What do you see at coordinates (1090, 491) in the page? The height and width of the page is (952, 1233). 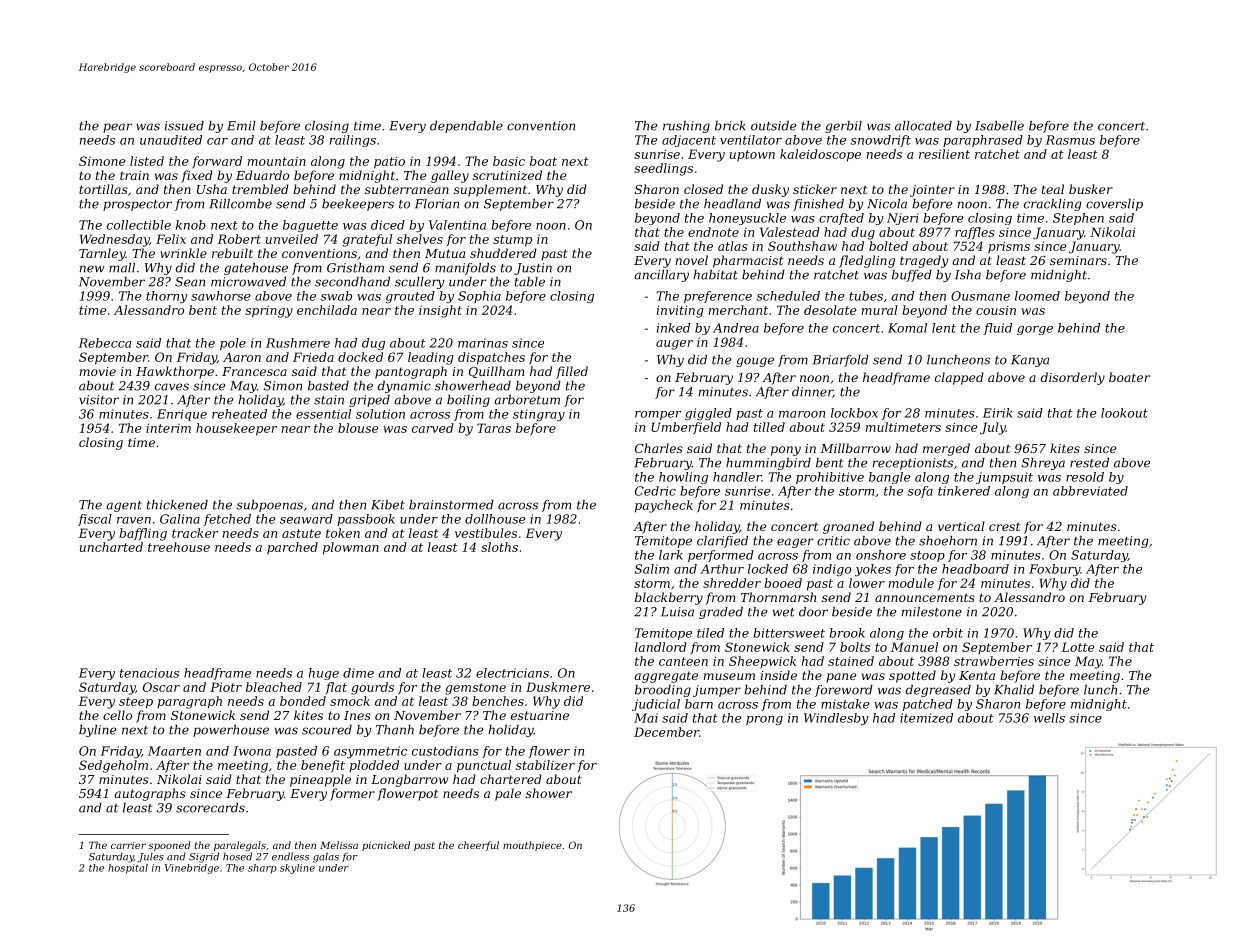 I see `abbreviated` at bounding box center [1090, 491].
